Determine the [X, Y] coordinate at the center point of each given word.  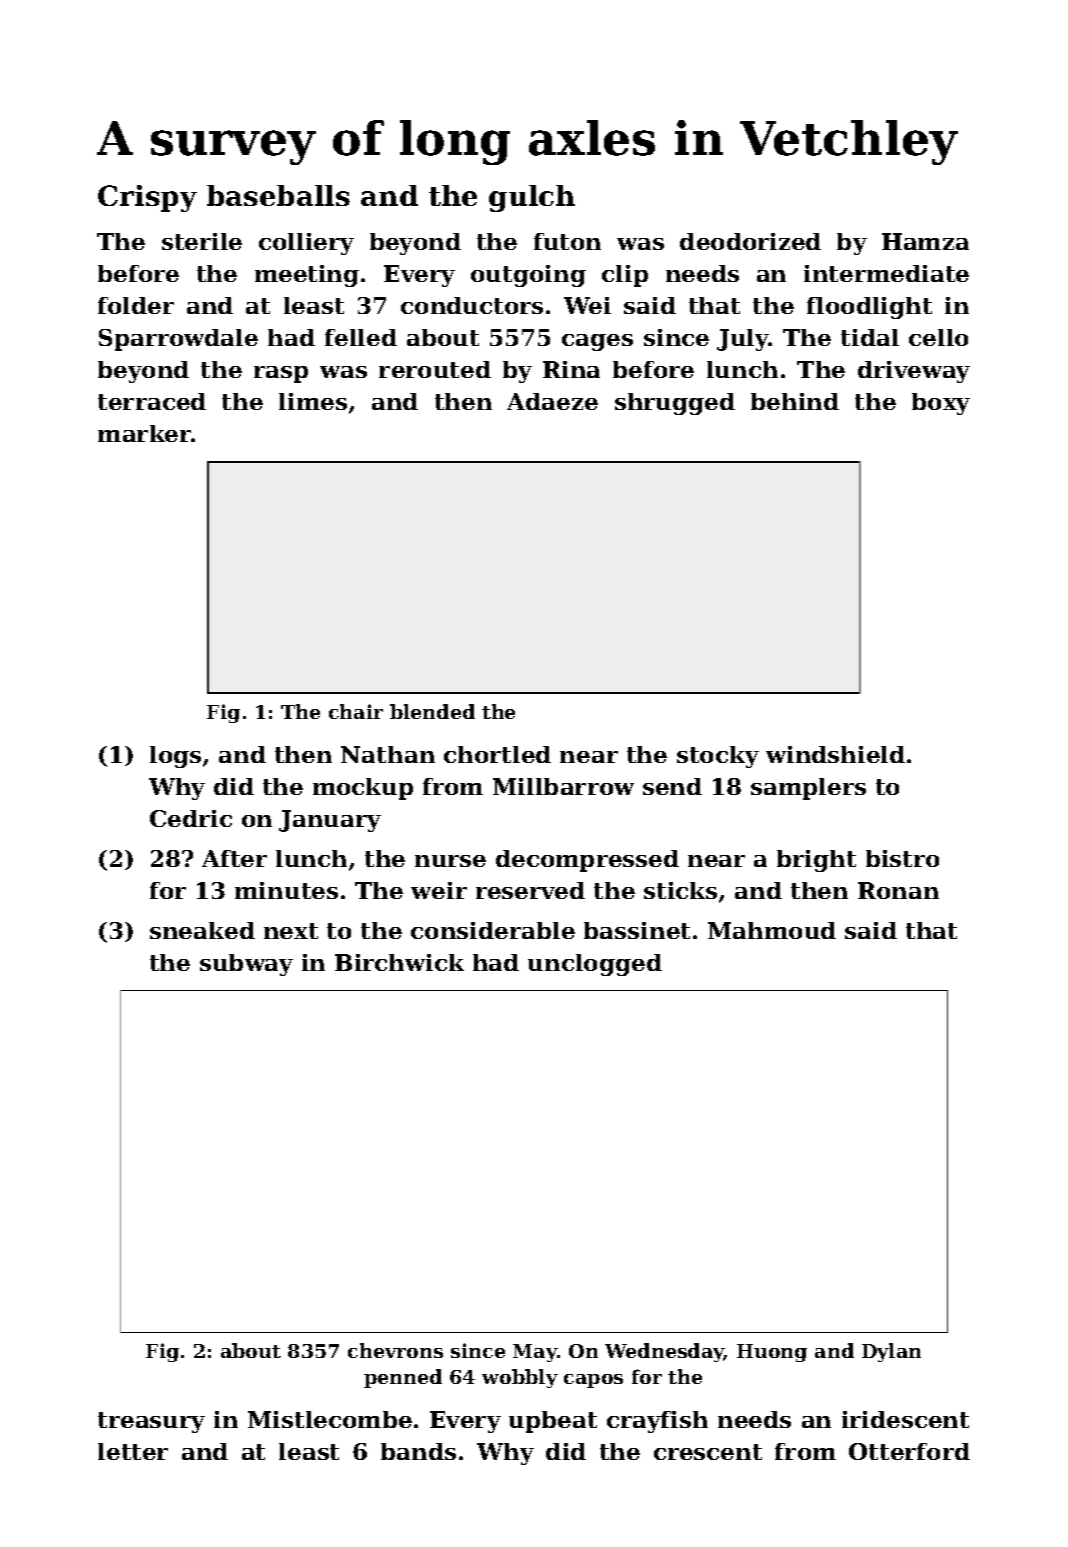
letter [133, 1451]
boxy [941, 404]
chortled [497, 754]
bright [816, 861]
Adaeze [552, 401]
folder [136, 305]
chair [356, 711]
